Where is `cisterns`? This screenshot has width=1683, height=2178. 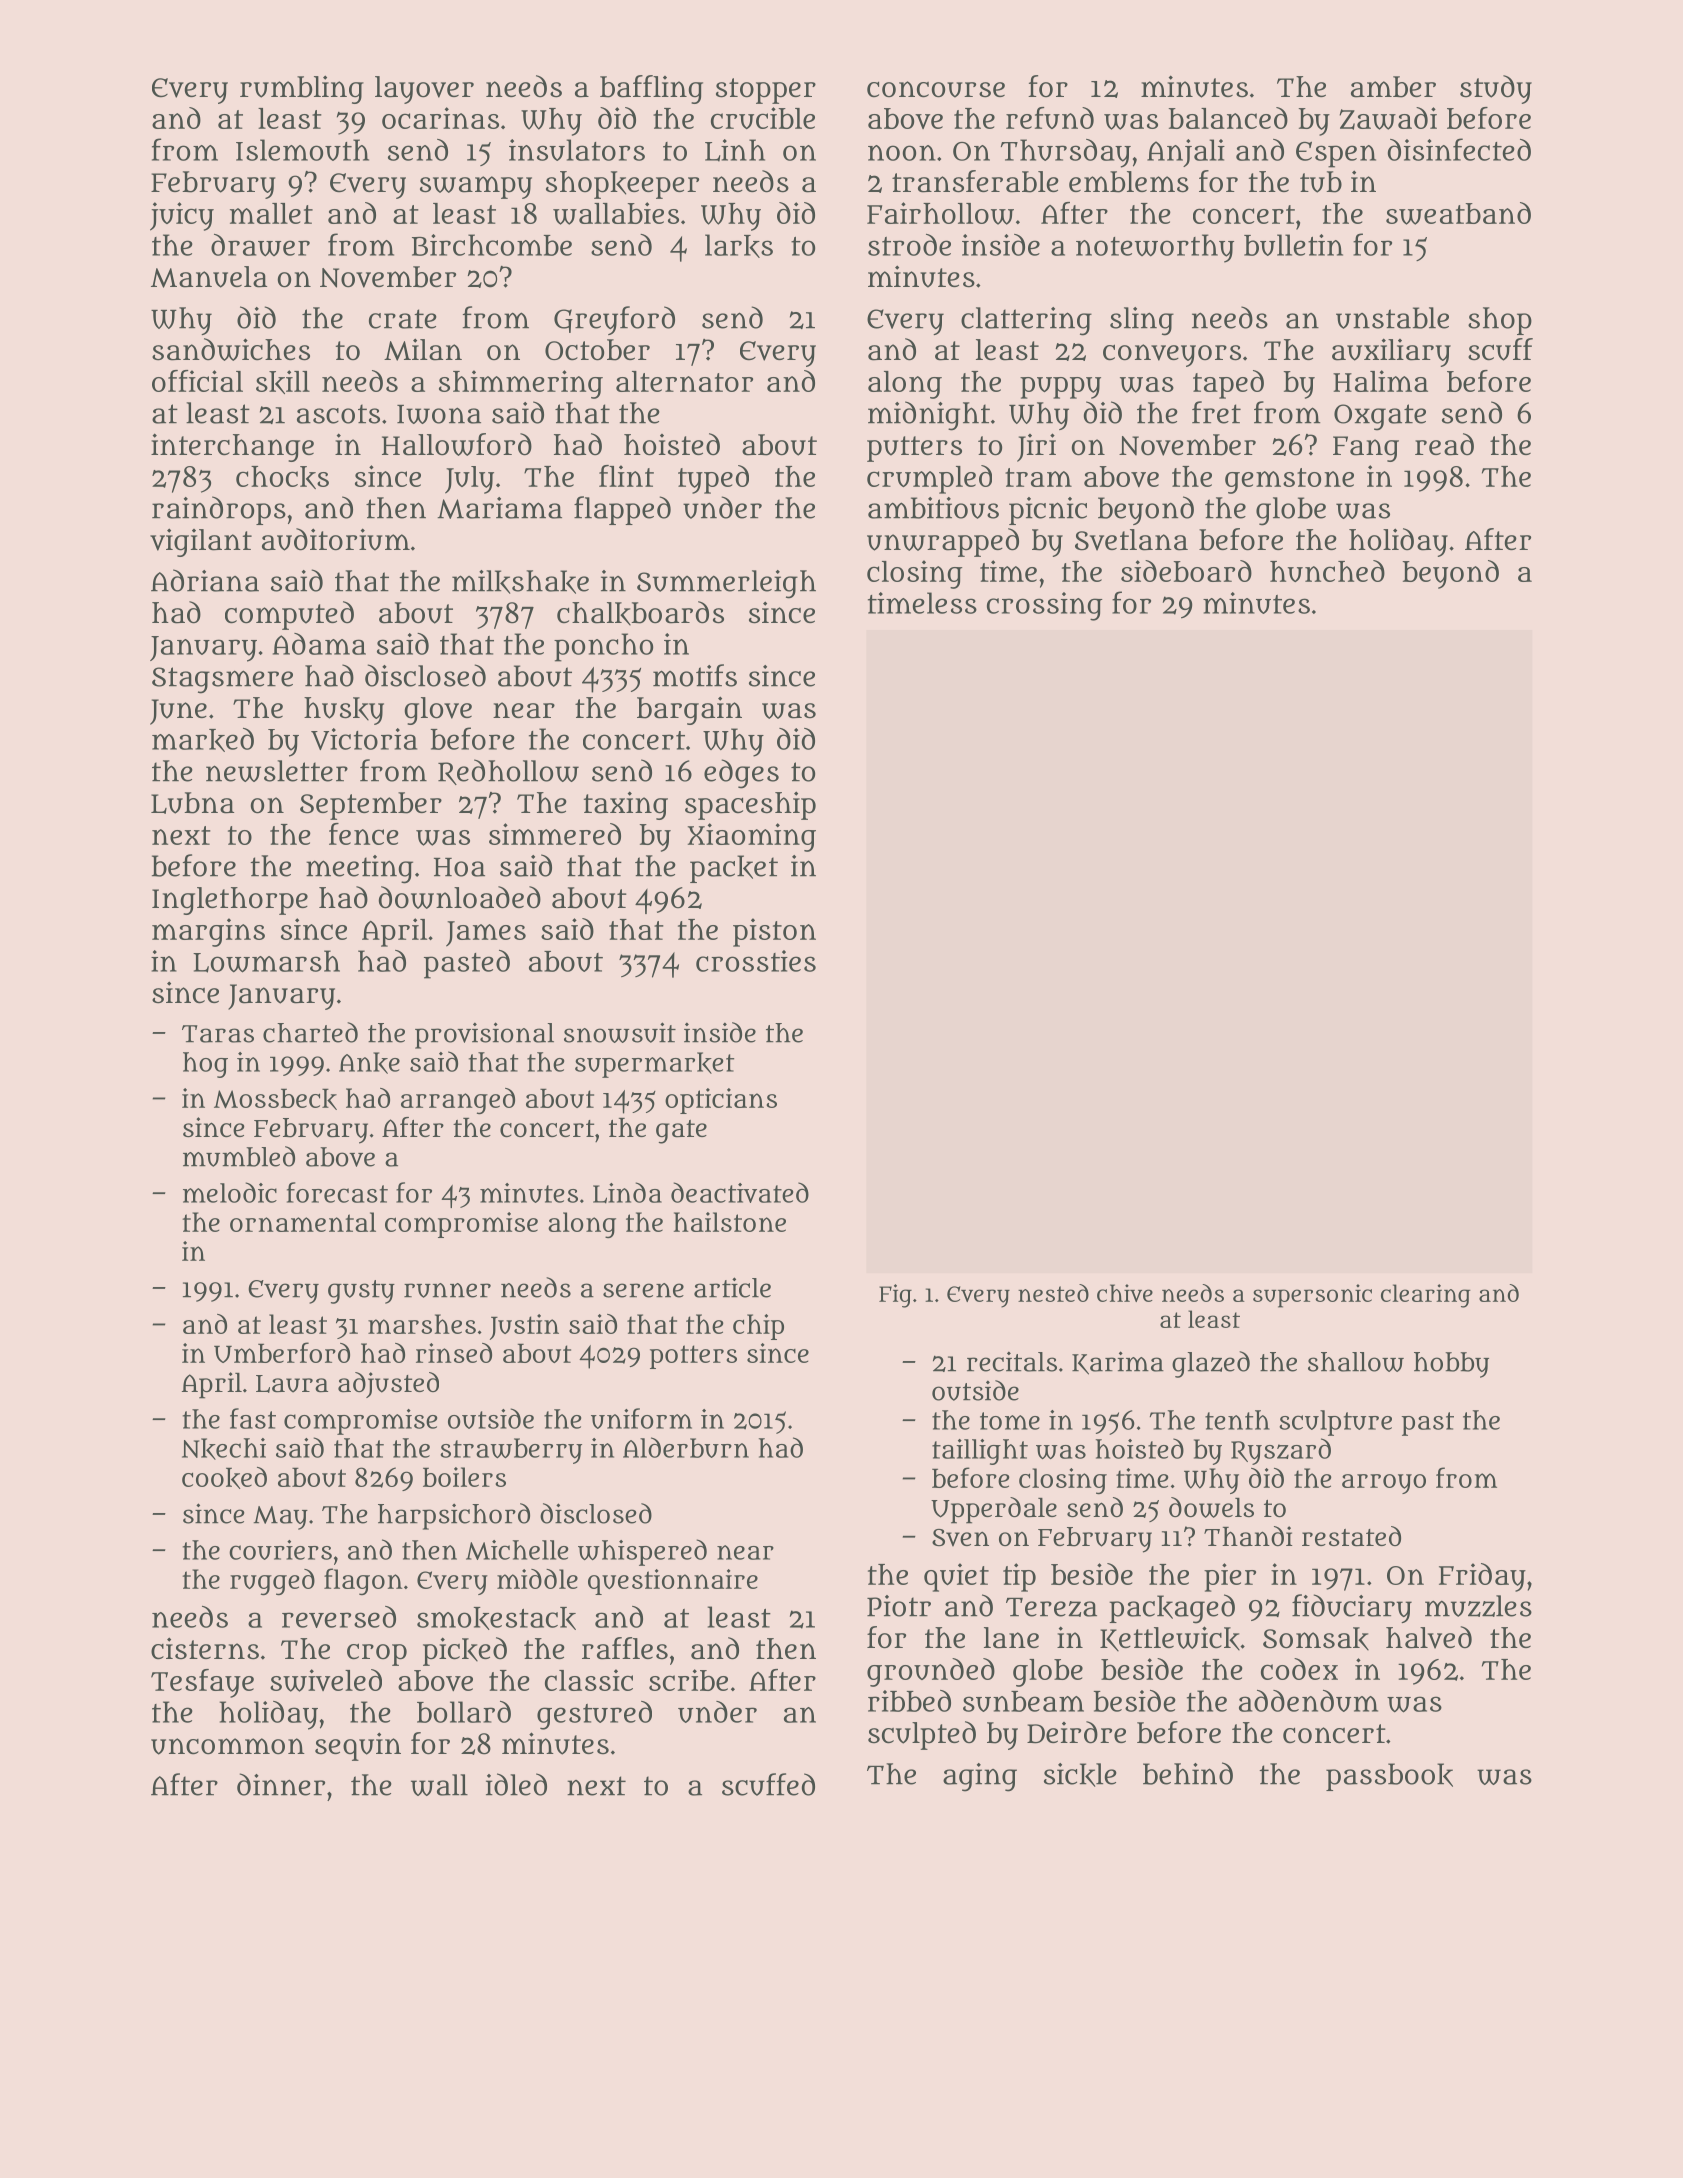 cisterns is located at coordinates (205, 1648).
